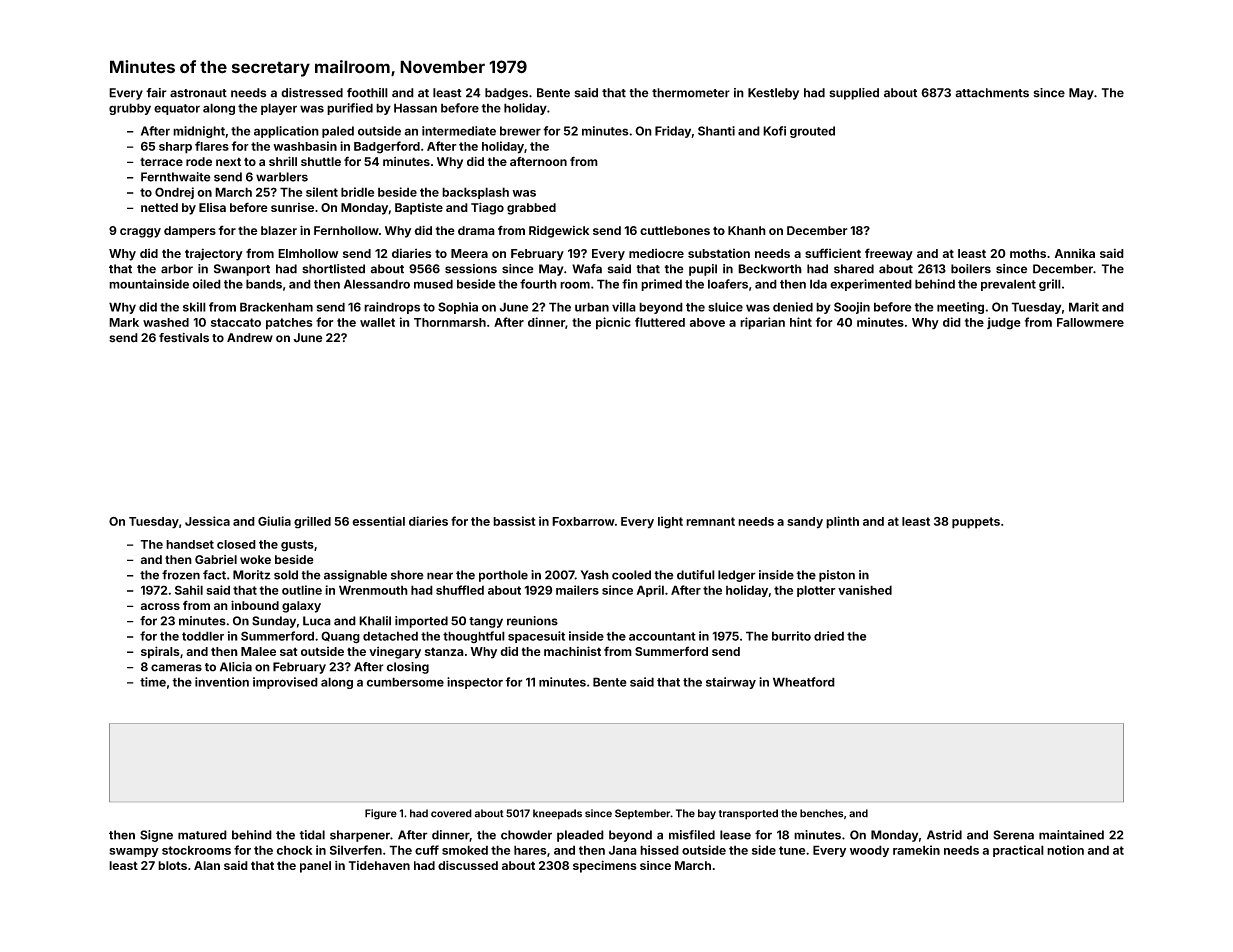 The width and height of the page is (1233, 952). Describe the element at coordinates (854, 94) in the page. I see `supplied` at that location.
